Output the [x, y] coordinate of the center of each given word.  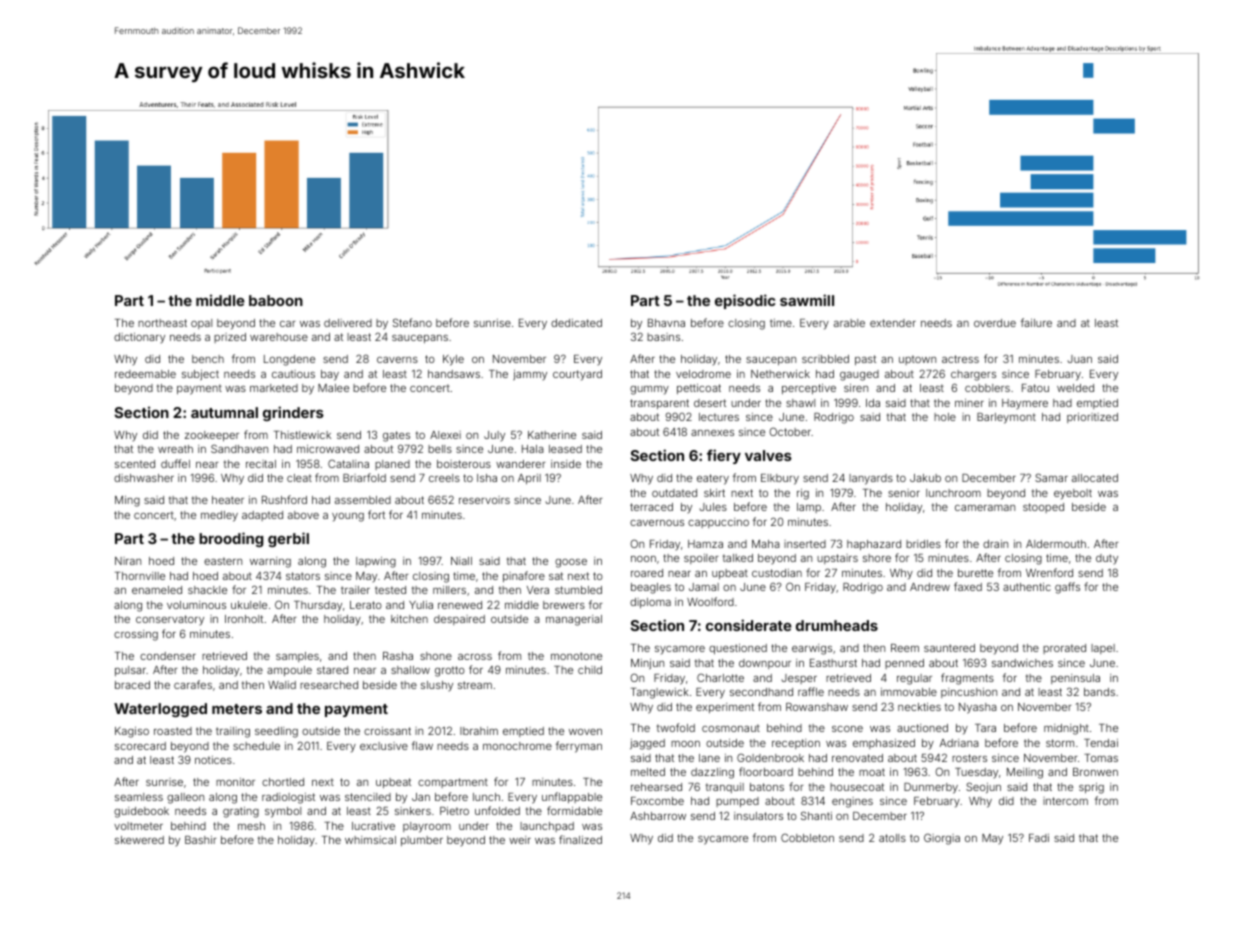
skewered [139, 840]
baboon [276, 300]
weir [520, 840]
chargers [973, 375]
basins [663, 337]
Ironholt [244, 619]
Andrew [930, 587]
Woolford [710, 601]
